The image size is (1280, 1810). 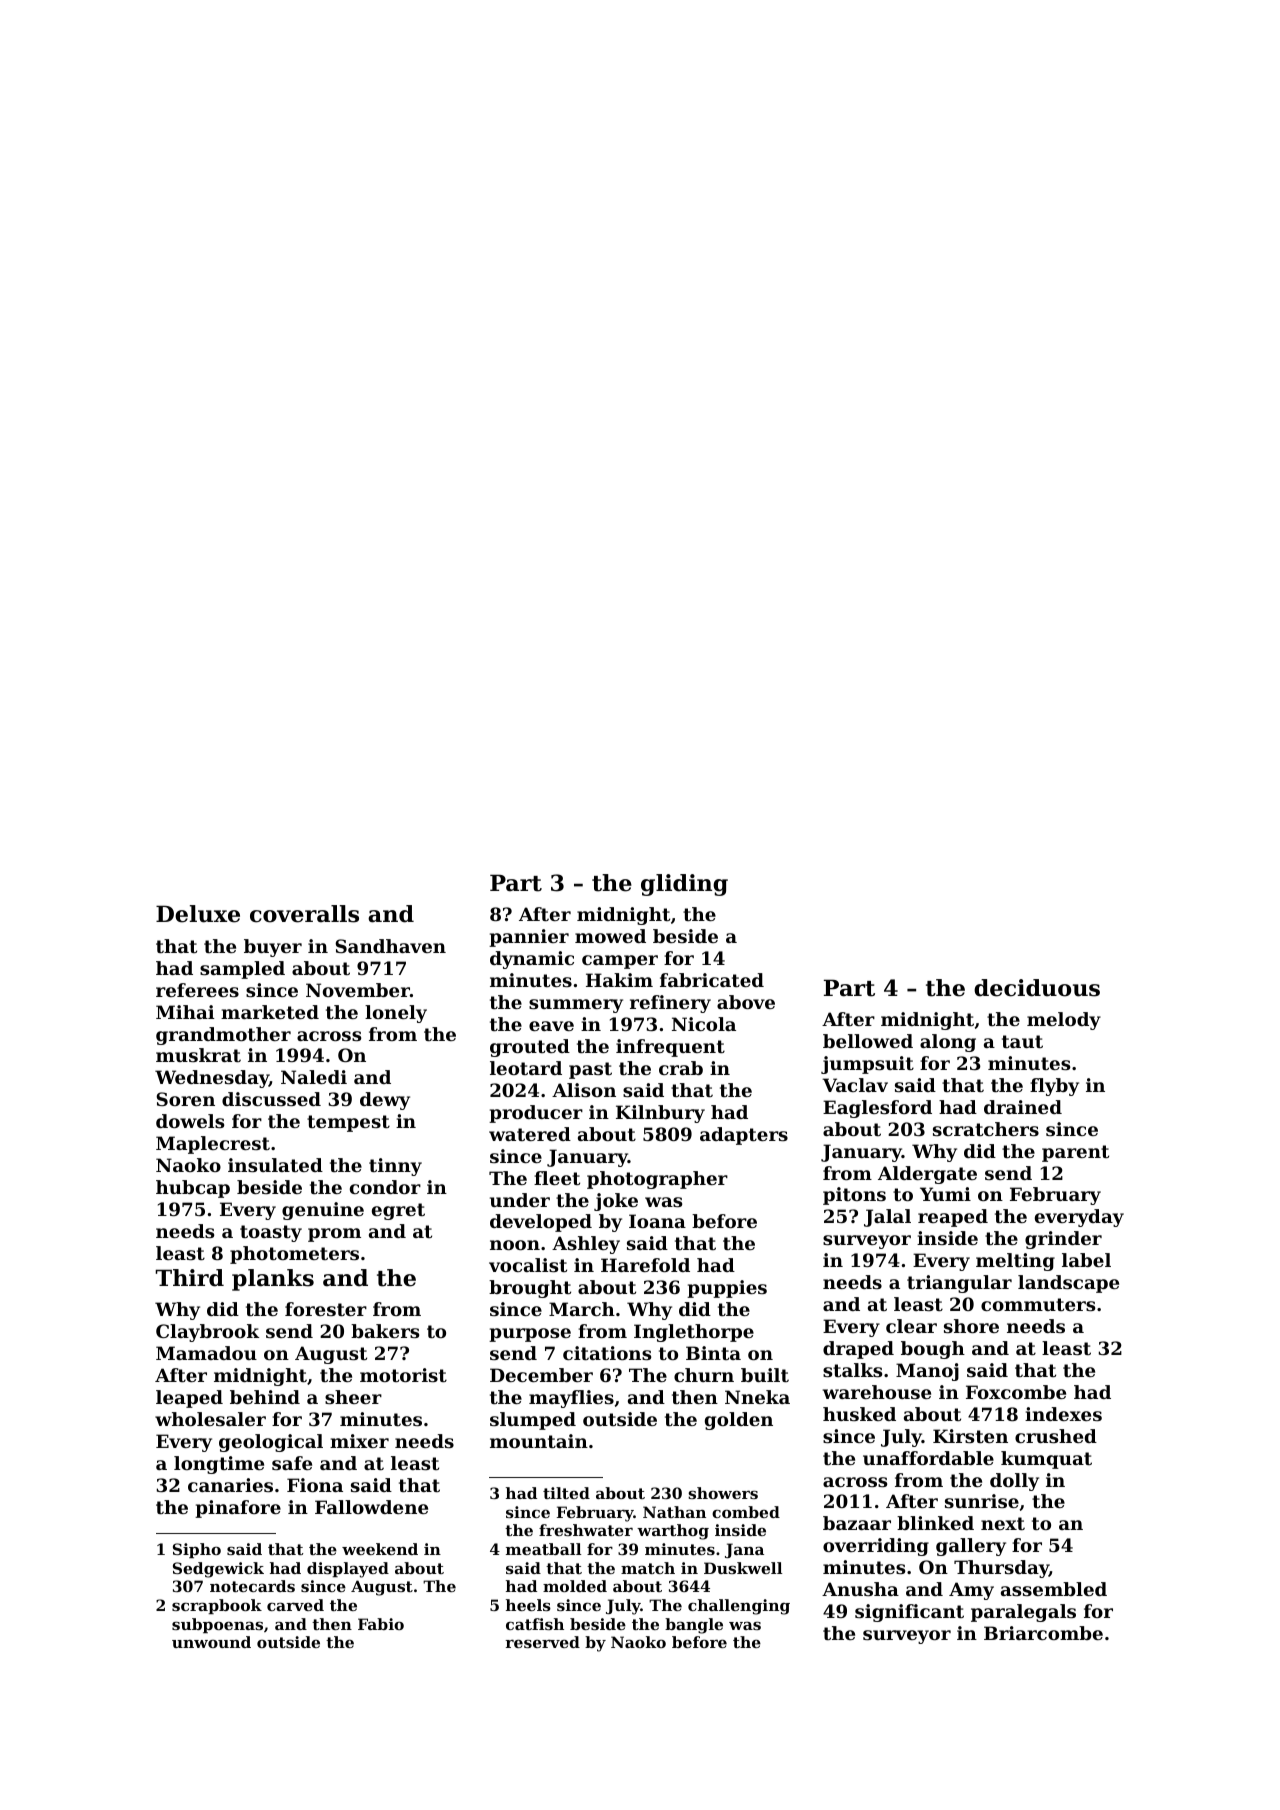 I want to click on dewy, so click(x=385, y=1101).
